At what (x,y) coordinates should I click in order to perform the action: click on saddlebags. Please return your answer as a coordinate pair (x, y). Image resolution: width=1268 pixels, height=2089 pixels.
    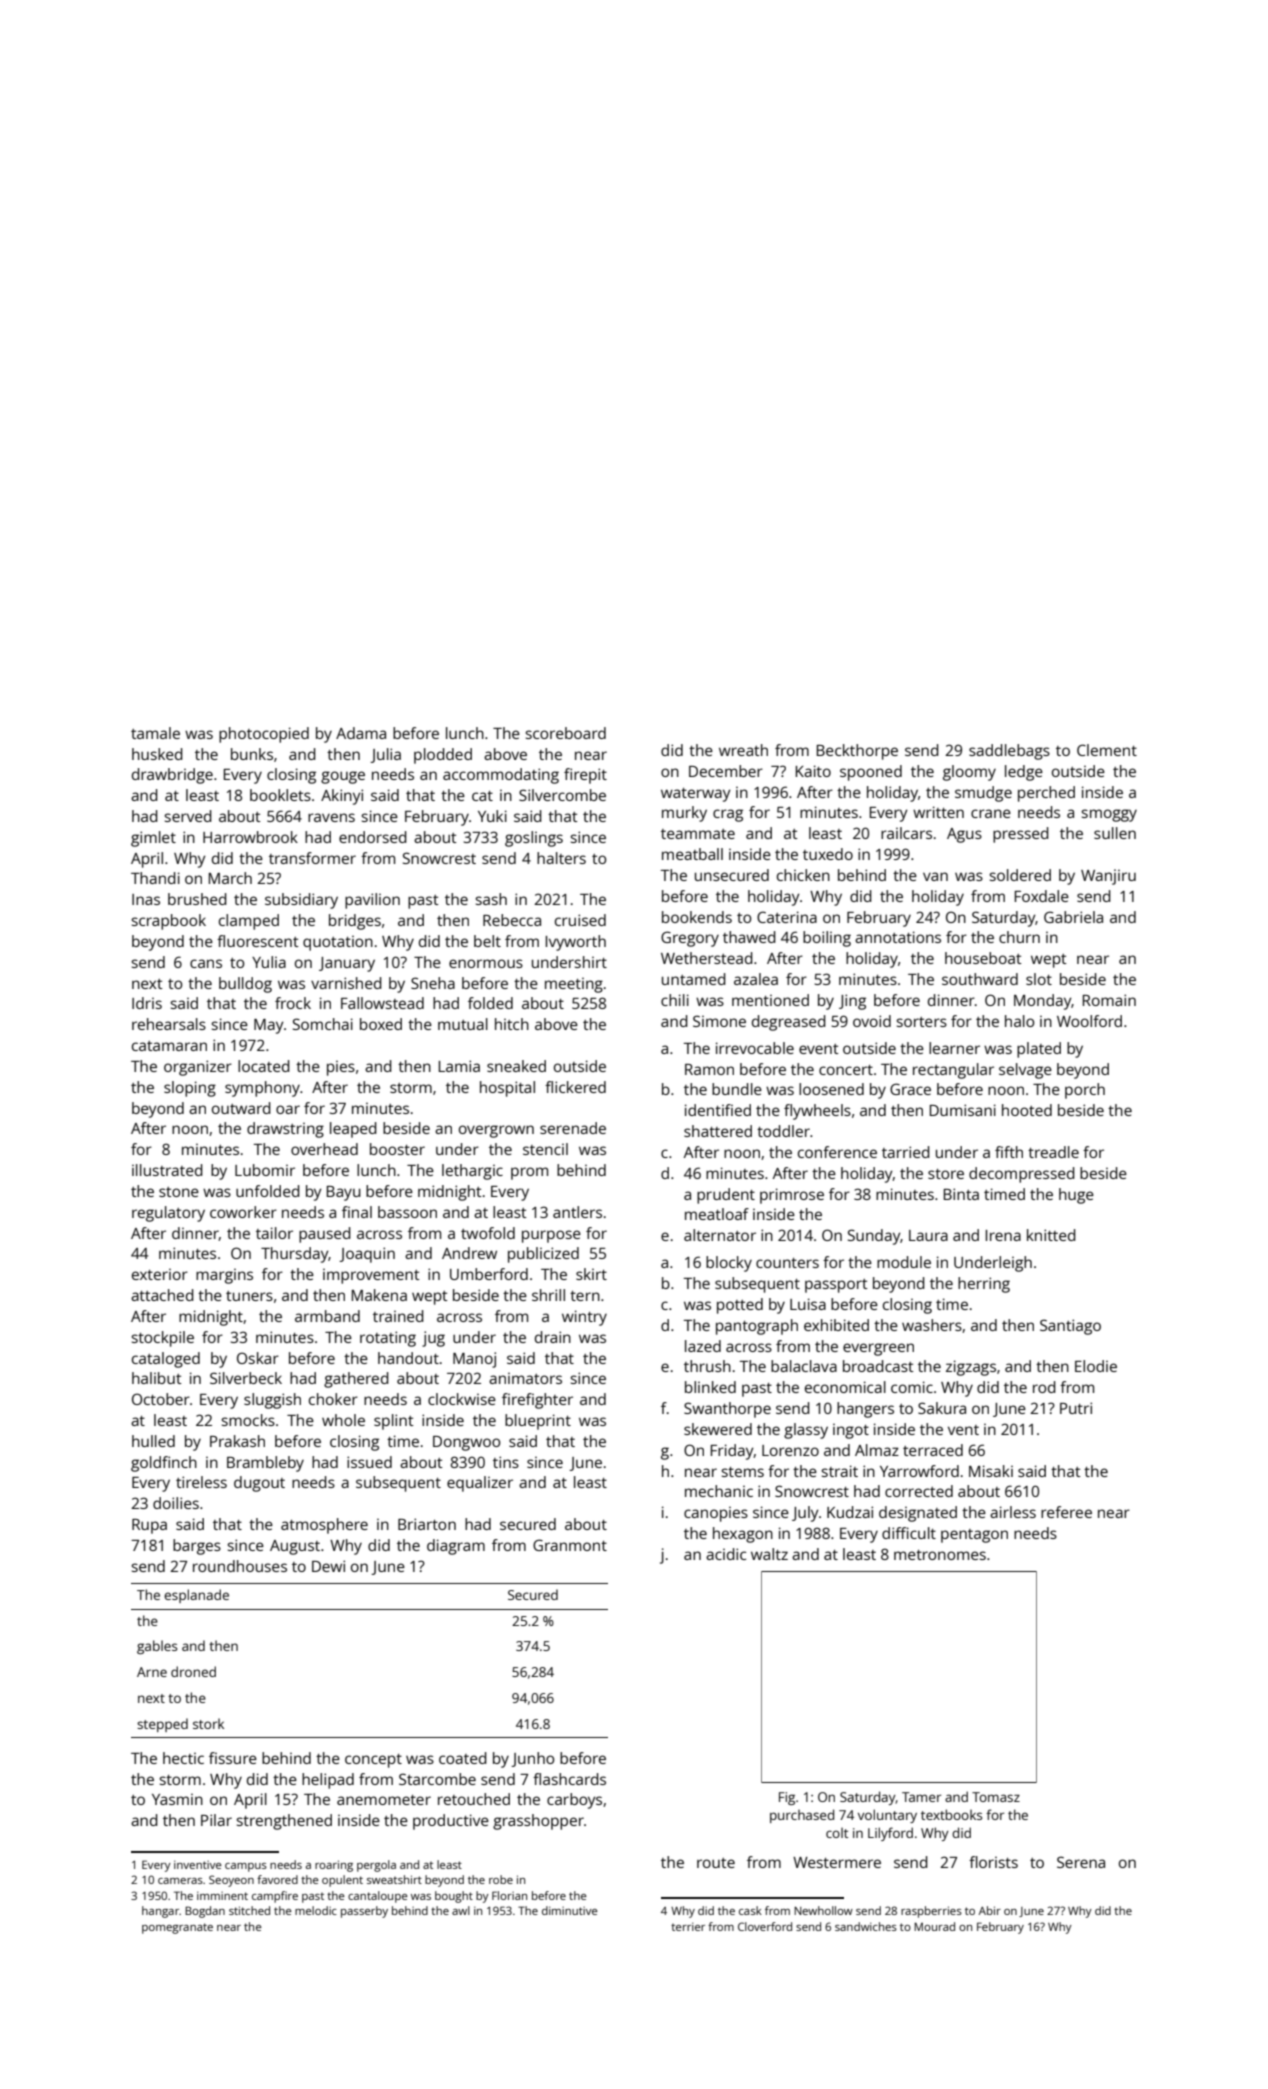
    Looking at the image, I should click on (1009, 752).
